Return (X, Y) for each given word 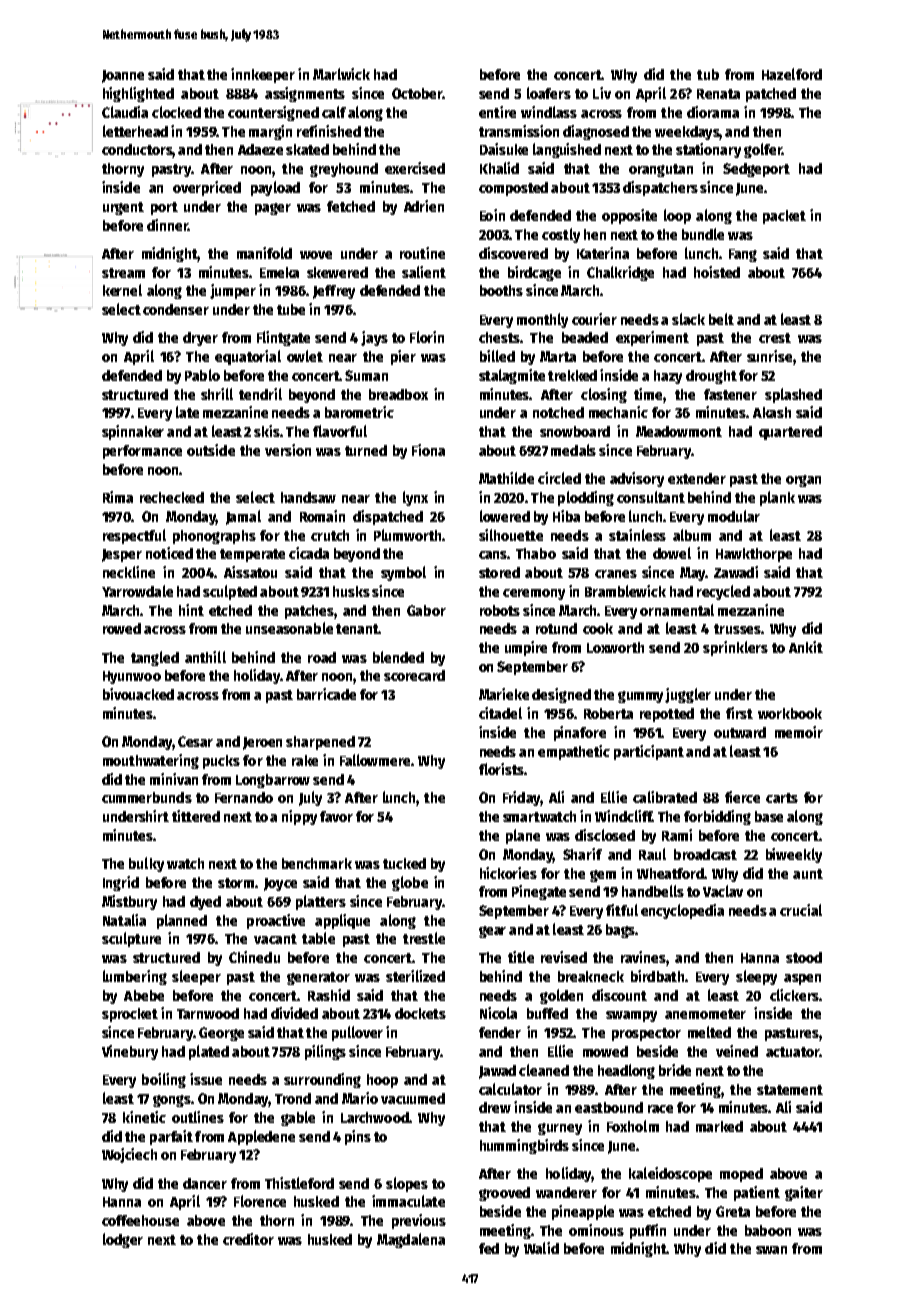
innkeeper (263, 75)
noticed (169, 553)
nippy (299, 817)
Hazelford (792, 74)
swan (771, 1250)
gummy (640, 697)
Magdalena (411, 1240)
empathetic (574, 752)
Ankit (806, 647)
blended (398, 657)
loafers (549, 93)
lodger (123, 1240)
